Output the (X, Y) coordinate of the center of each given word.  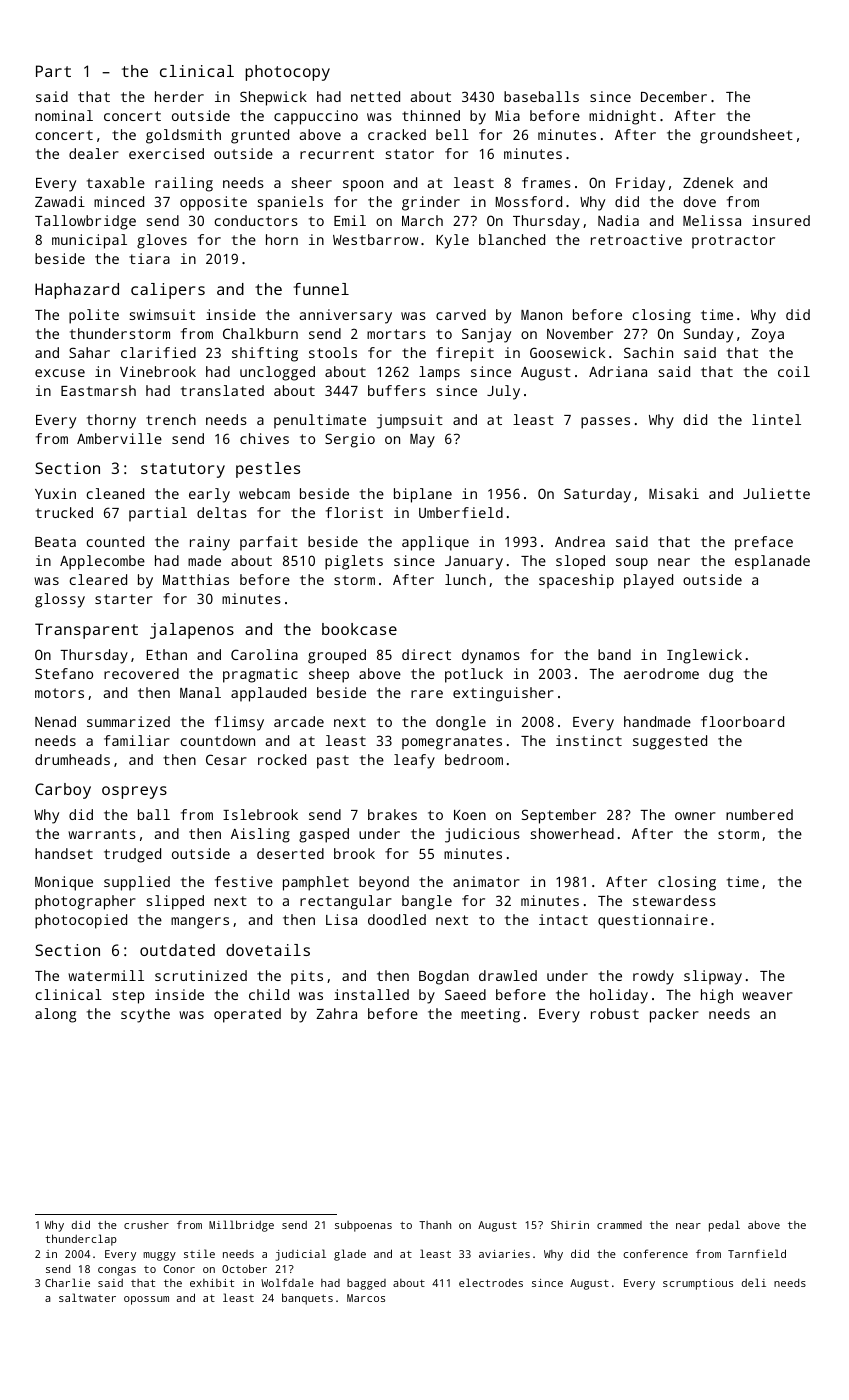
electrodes (491, 1282)
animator (486, 881)
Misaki (674, 493)
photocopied (81, 921)
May (422, 441)
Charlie (67, 1282)
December (674, 96)
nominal (64, 115)
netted (375, 96)
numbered (759, 814)
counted (115, 541)
